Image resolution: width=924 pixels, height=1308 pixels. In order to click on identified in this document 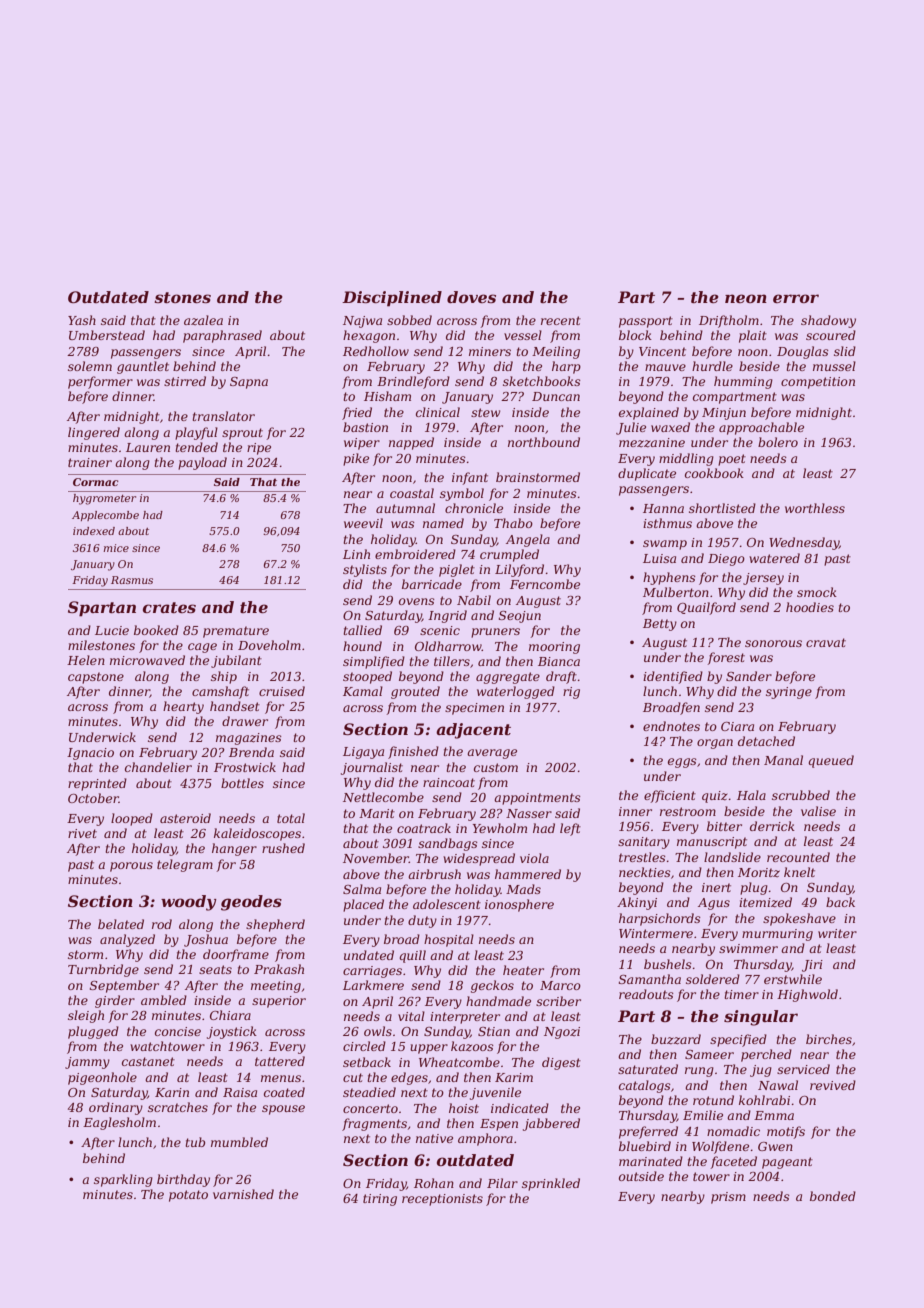, I will do `click(673, 677)`.
